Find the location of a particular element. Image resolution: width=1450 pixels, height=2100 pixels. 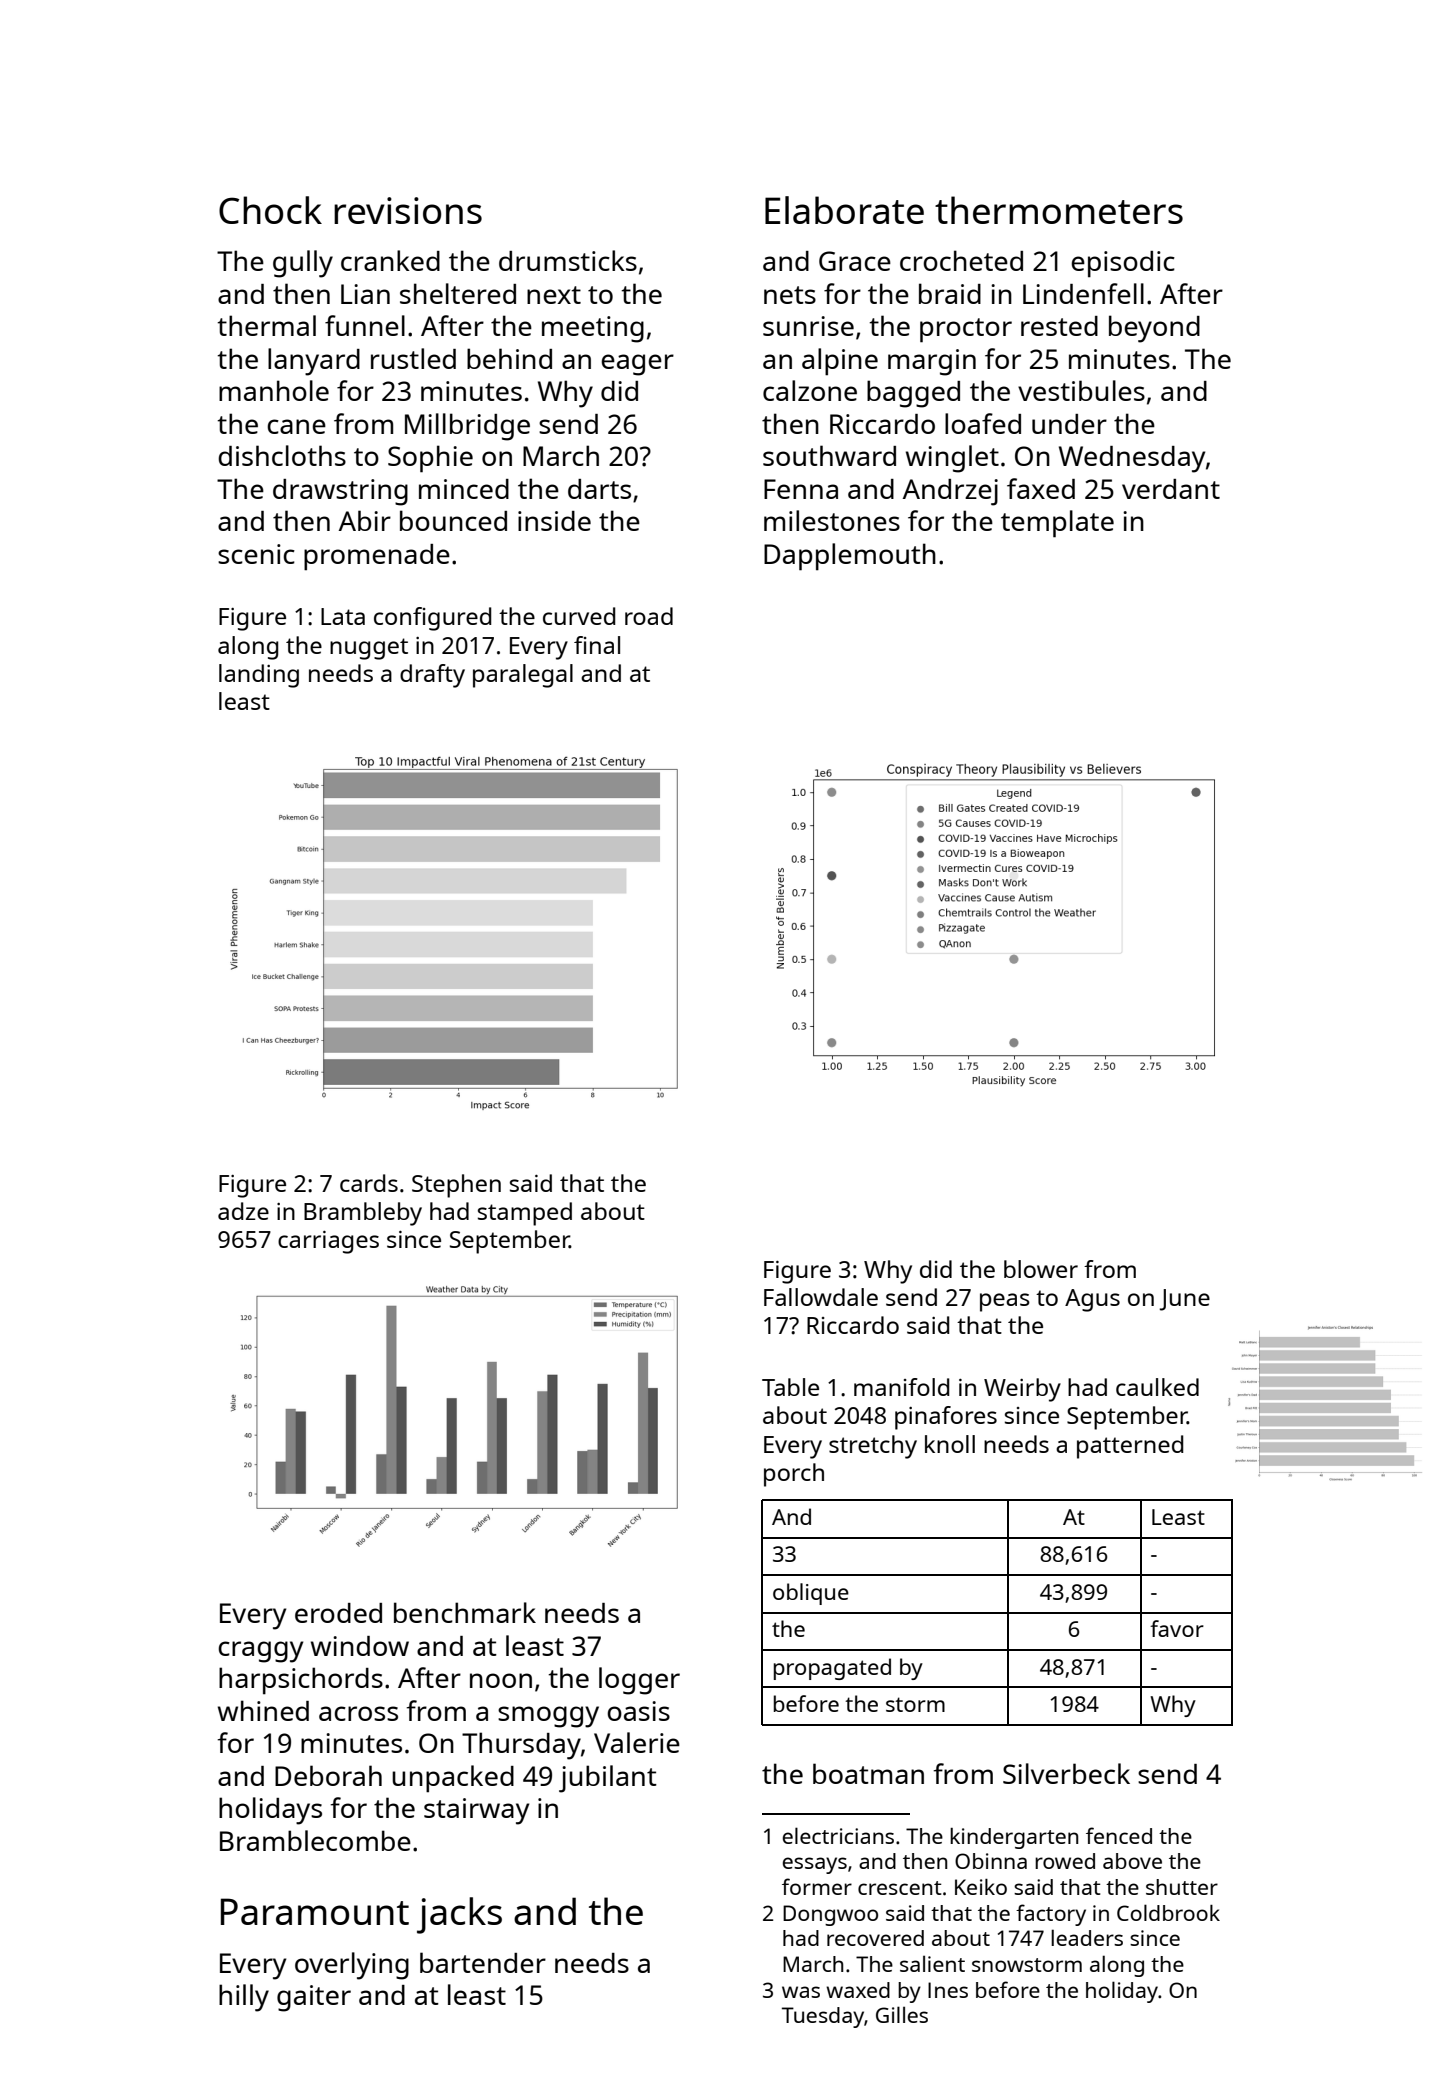

beyond is located at coordinates (1154, 329).
